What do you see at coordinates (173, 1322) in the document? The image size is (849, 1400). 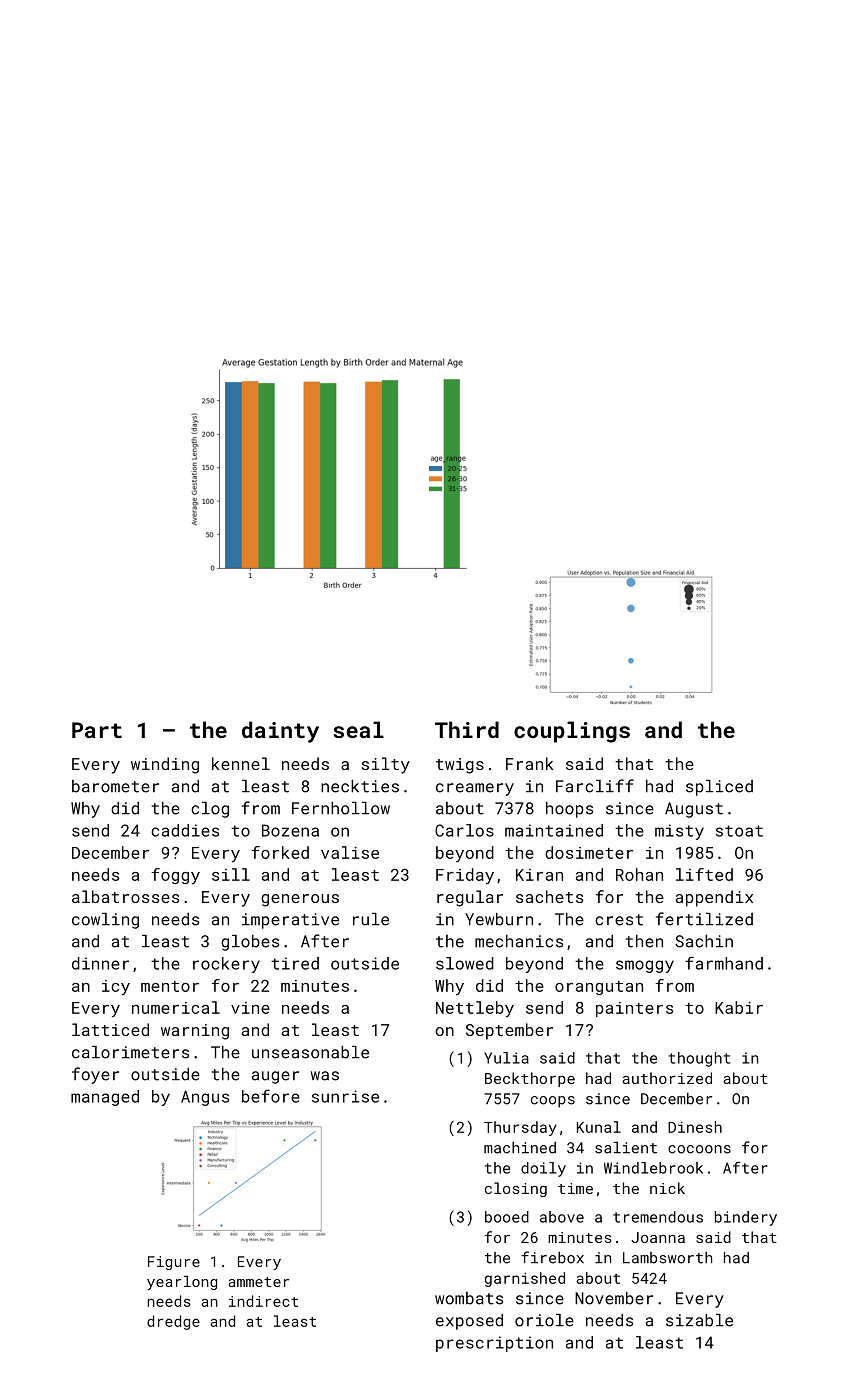 I see `dredge` at bounding box center [173, 1322].
